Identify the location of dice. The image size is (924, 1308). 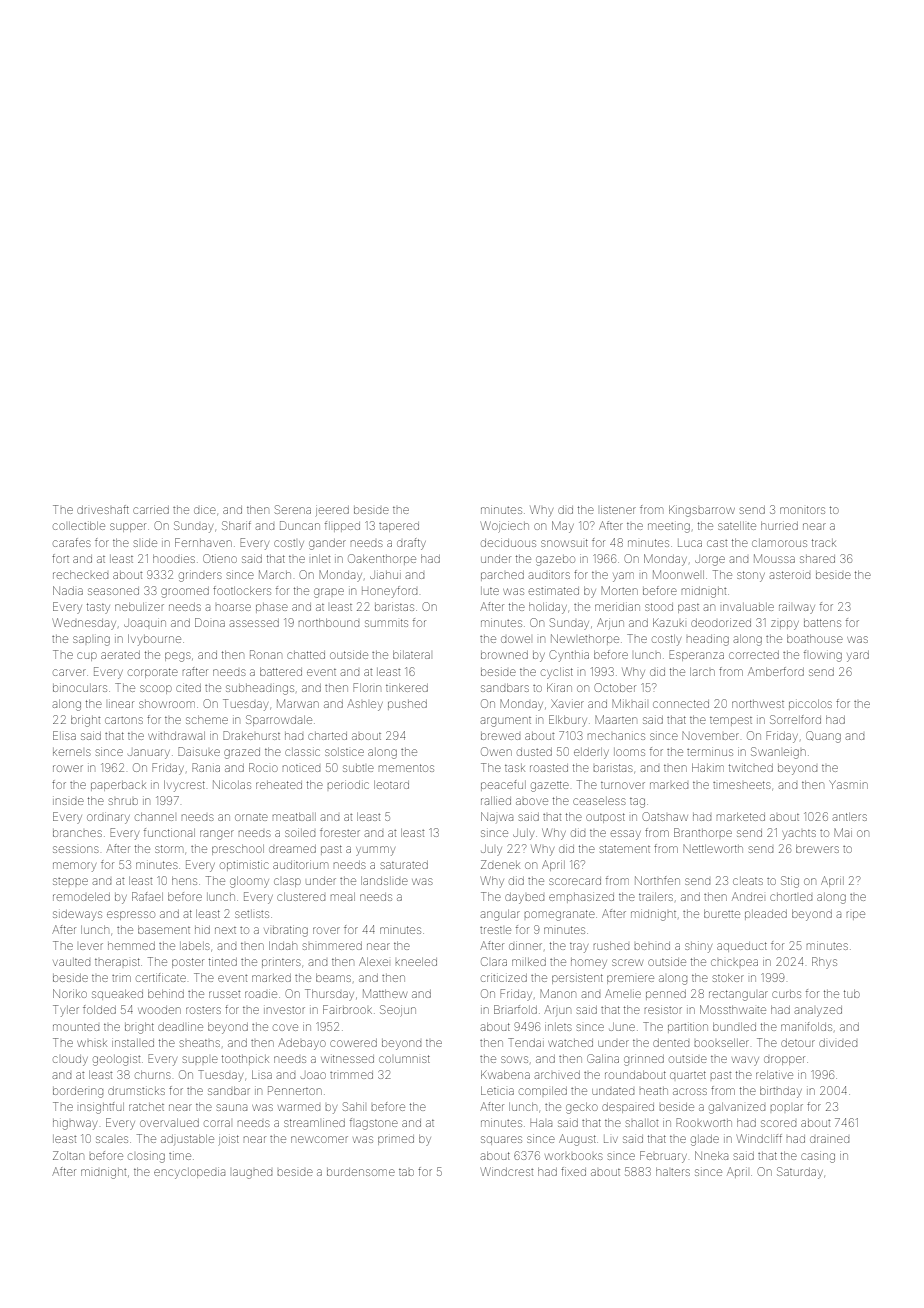
(205, 510).
